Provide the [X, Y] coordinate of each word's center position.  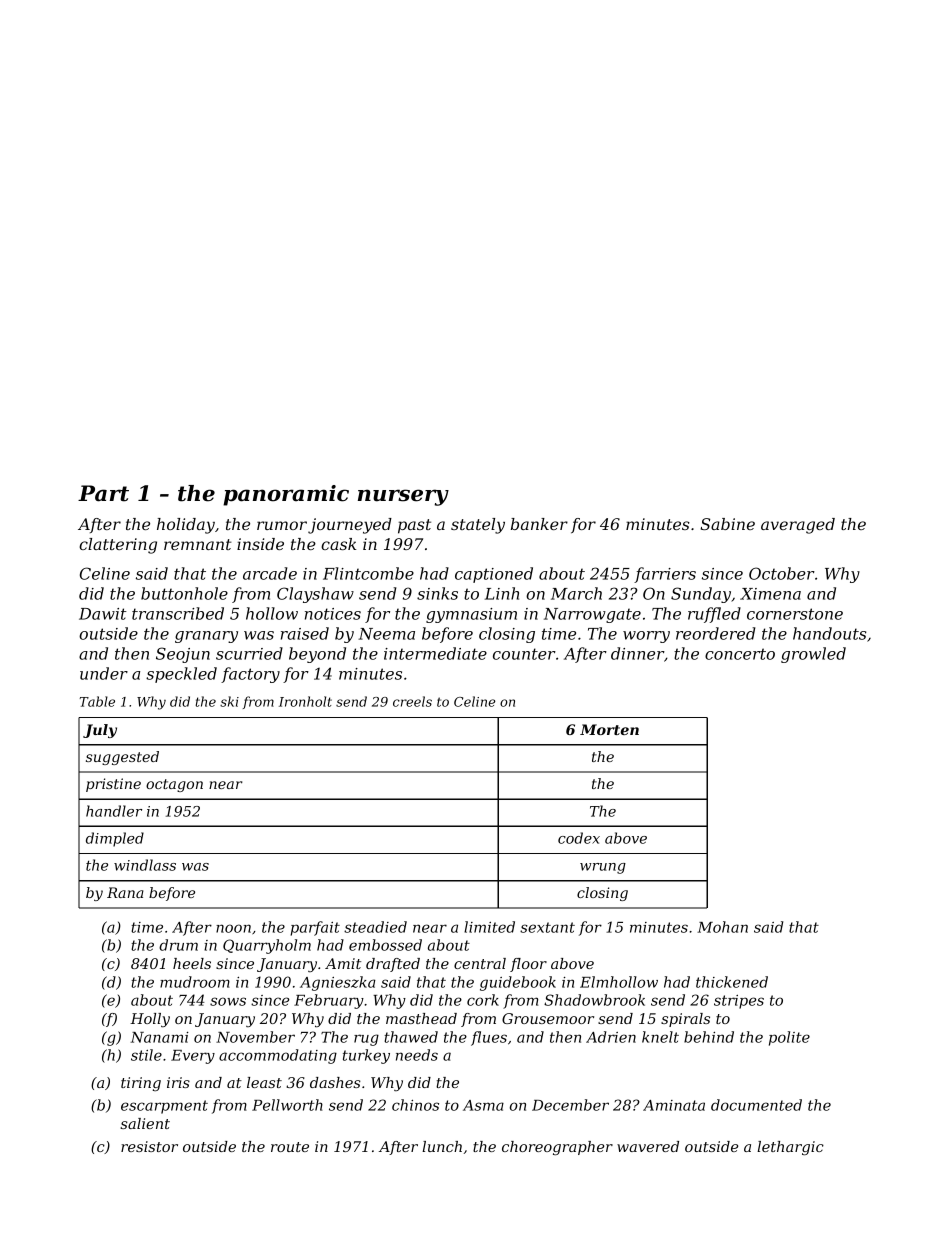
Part [103, 493]
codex [579, 838]
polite [789, 1038]
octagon [174, 785]
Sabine [728, 524]
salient [145, 1123]
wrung [603, 868]
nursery [403, 497]
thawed [411, 1037]
